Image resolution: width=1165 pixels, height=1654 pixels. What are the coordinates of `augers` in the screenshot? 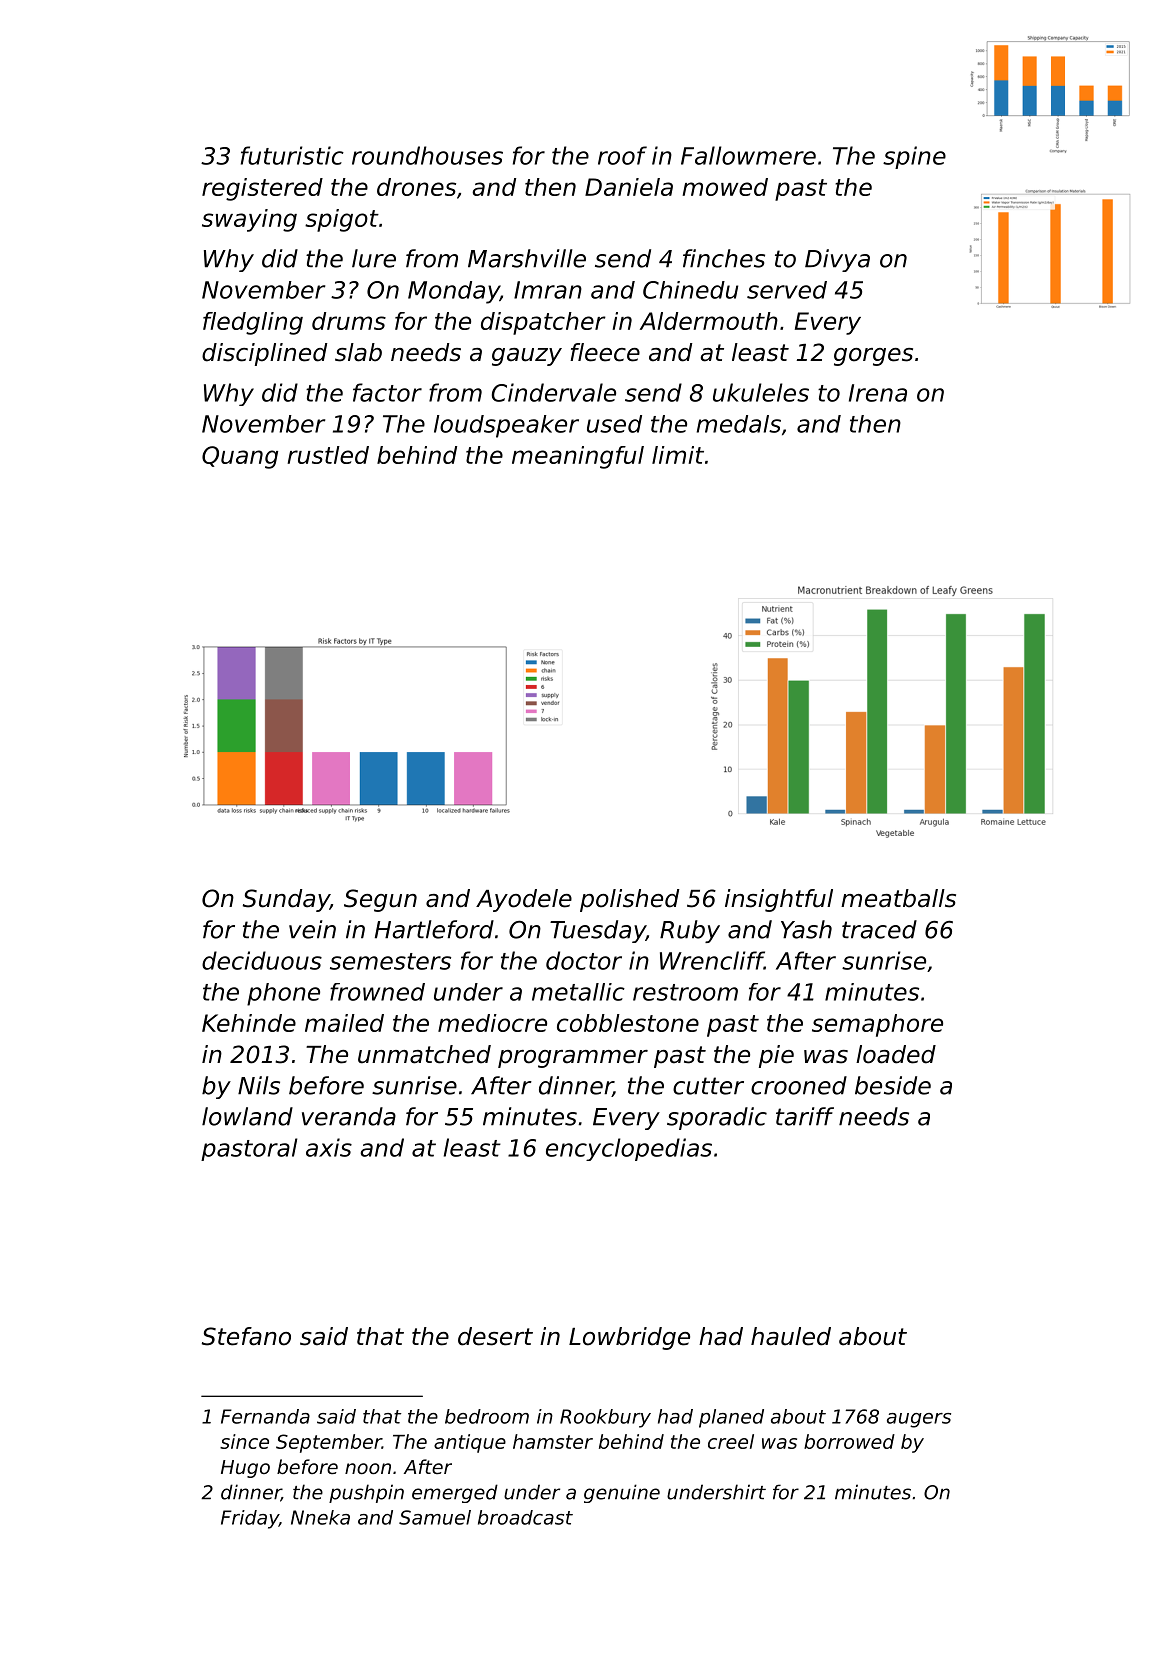 It's located at (919, 1420).
